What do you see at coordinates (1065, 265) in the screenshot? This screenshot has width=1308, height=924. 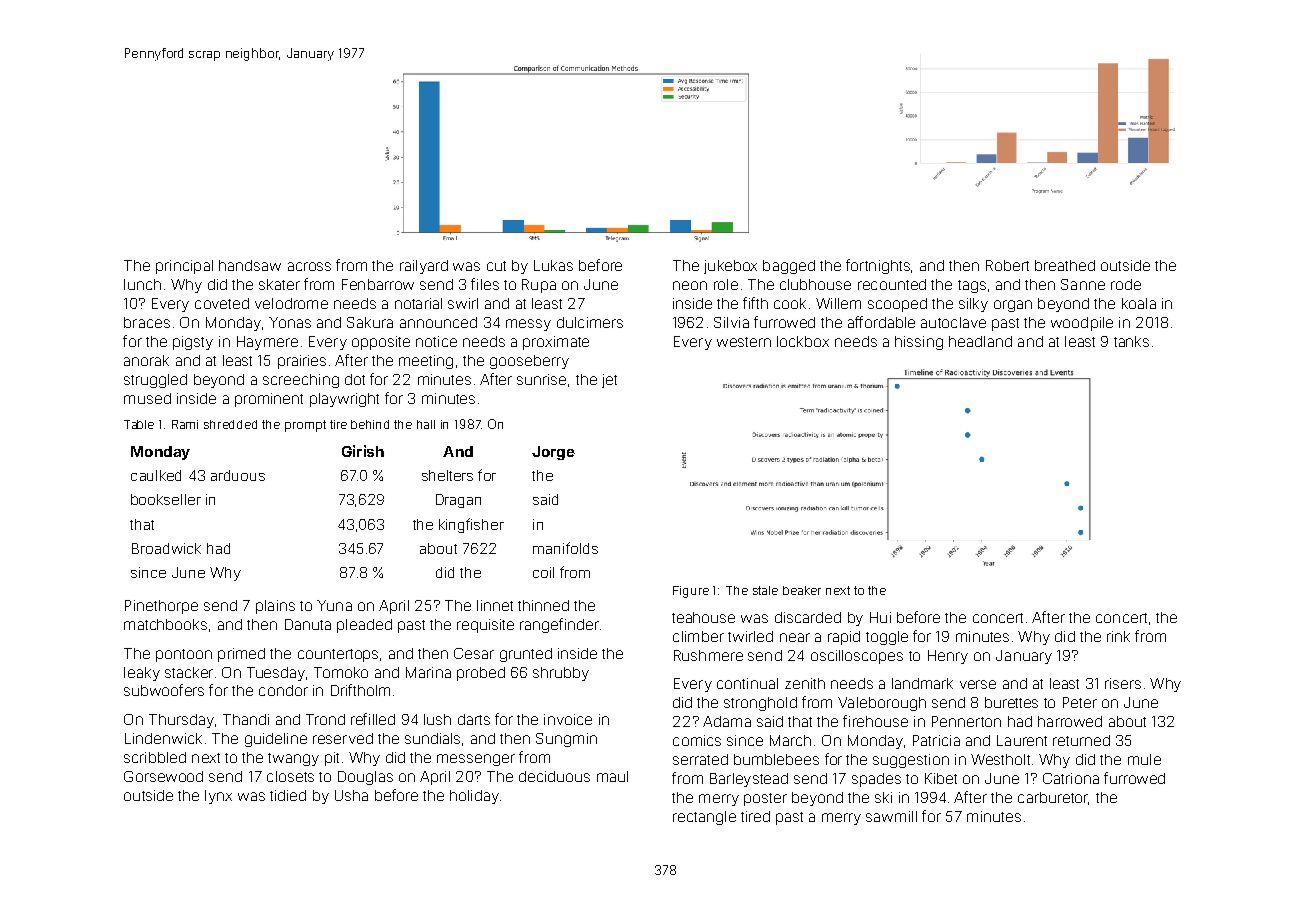 I see `breathed` at bounding box center [1065, 265].
